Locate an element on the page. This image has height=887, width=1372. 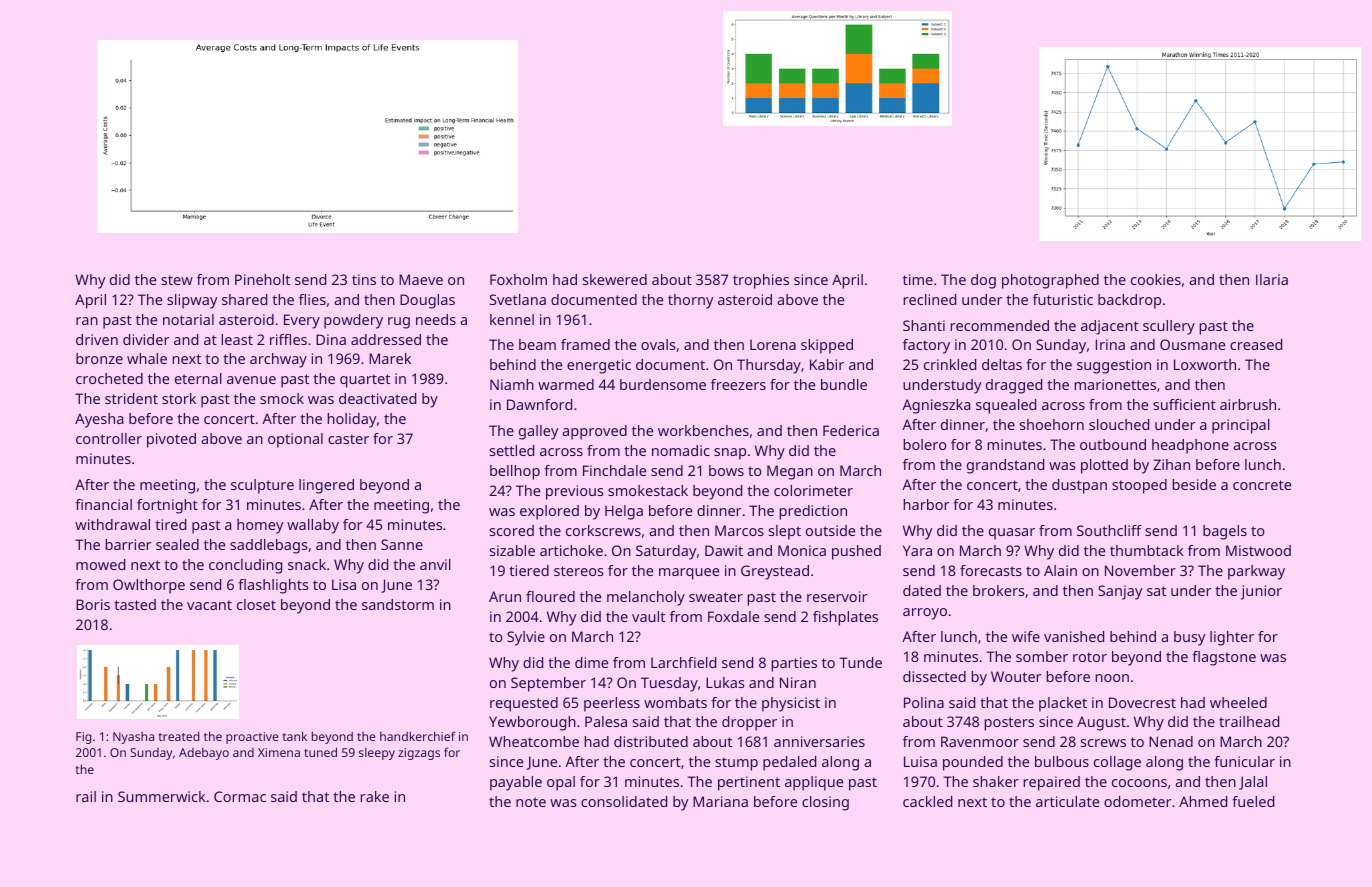
pedaled is located at coordinates (789, 763).
